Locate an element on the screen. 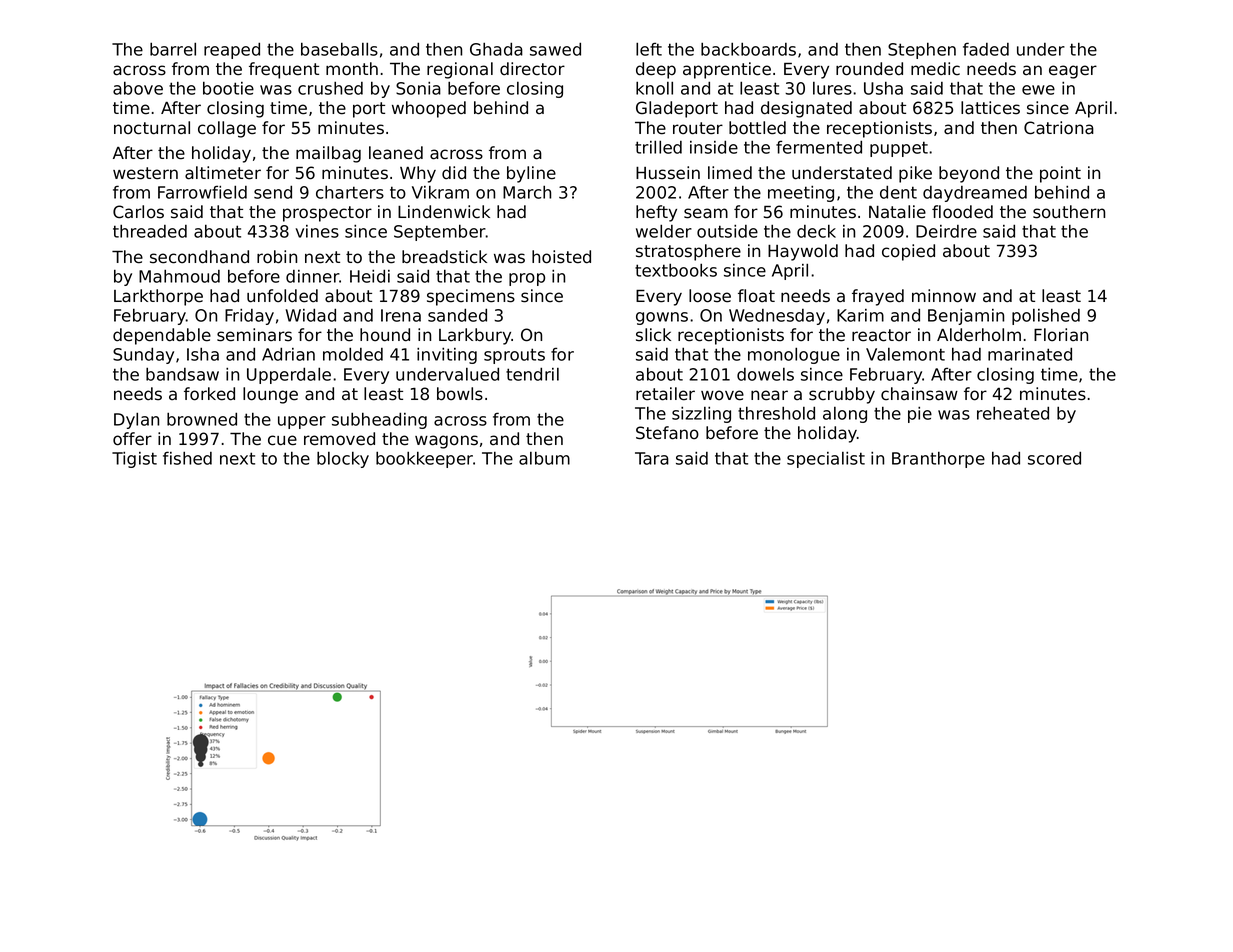  southern is located at coordinates (1069, 212).
